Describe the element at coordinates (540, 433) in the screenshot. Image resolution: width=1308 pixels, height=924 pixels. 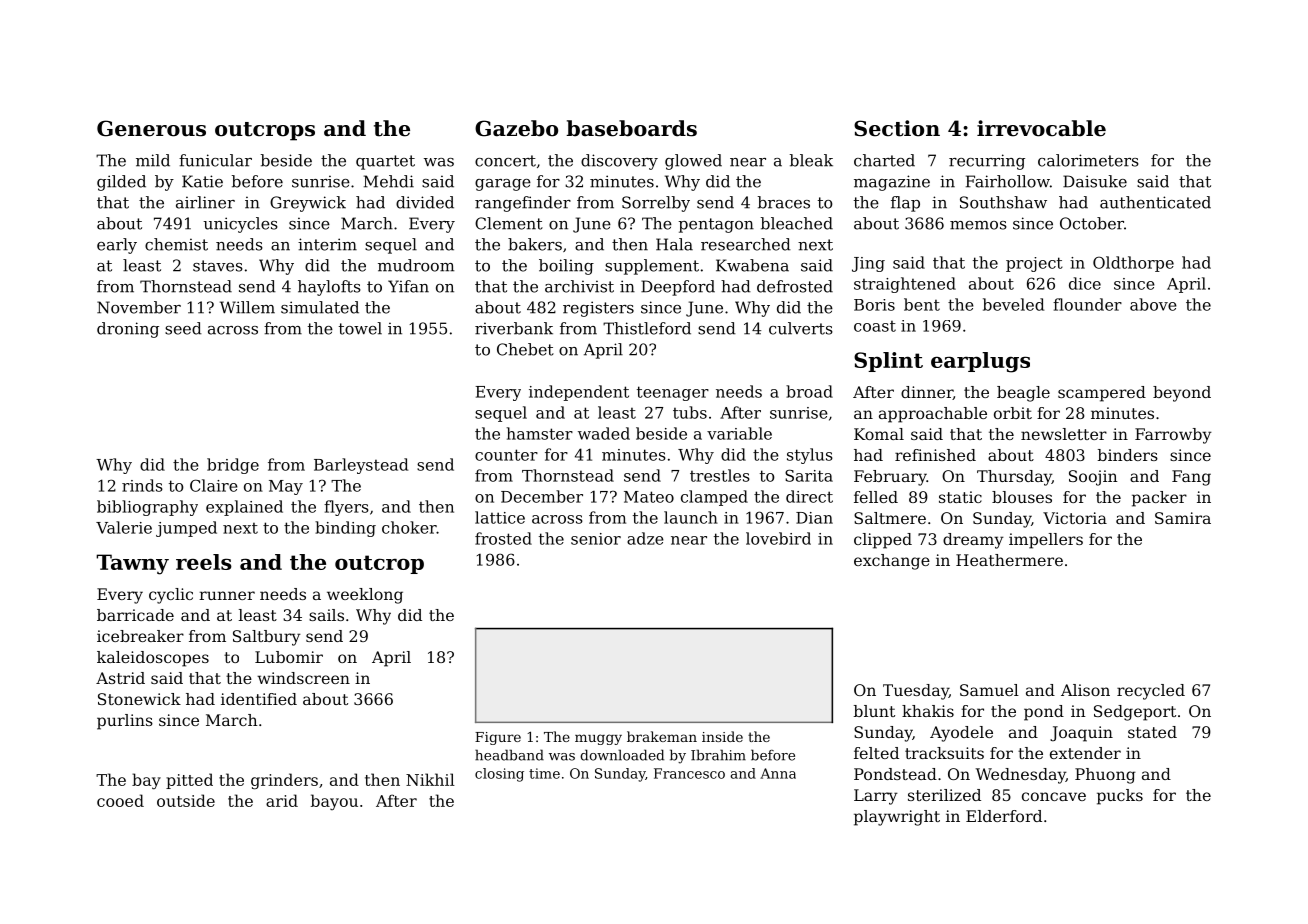
I see `hamster` at that location.
